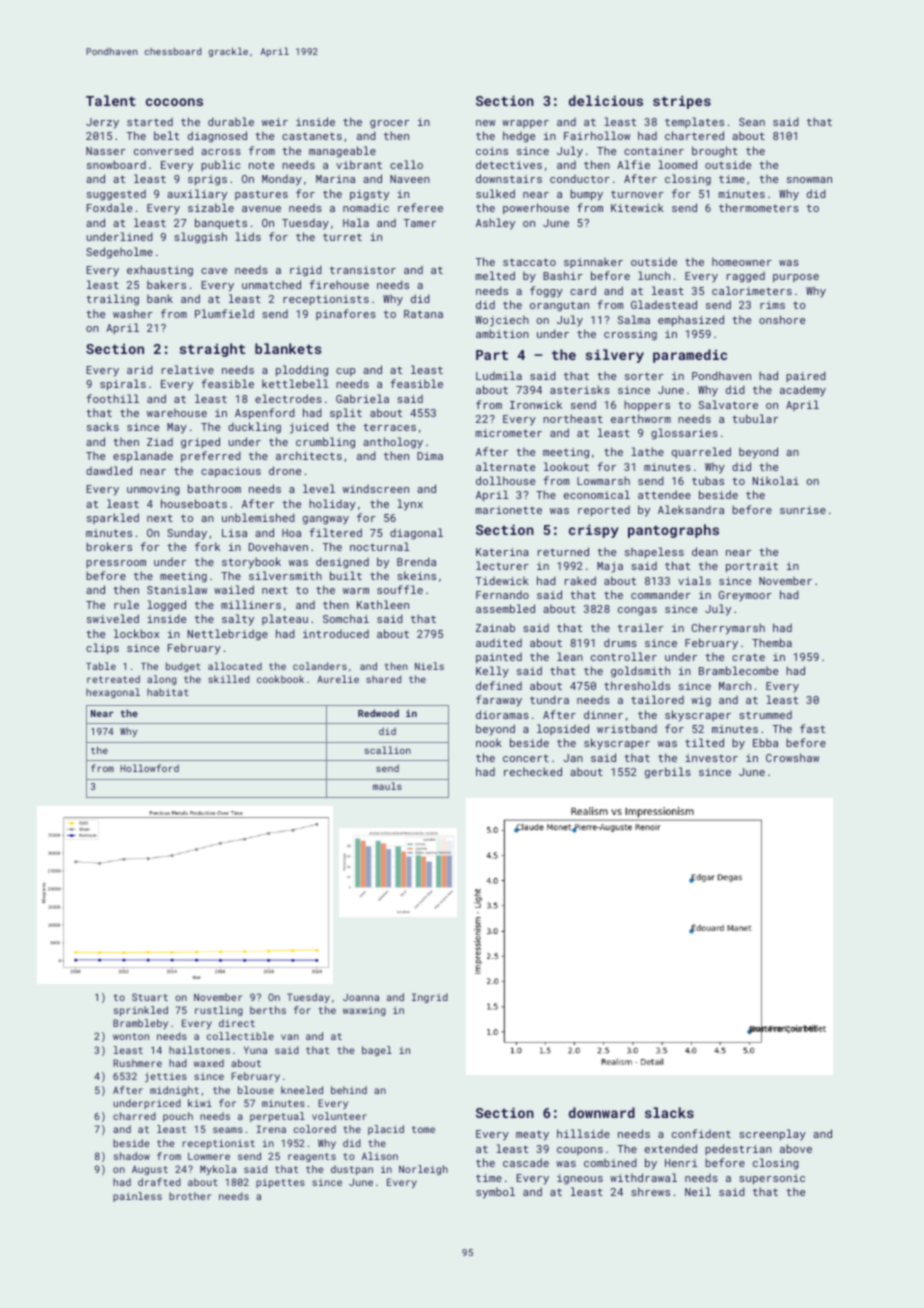 Image resolution: width=924 pixels, height=1308 pixels. What do you see at coordinates (168, 692) in the page?
I see `habitat` at bounding box center [168, 692].
